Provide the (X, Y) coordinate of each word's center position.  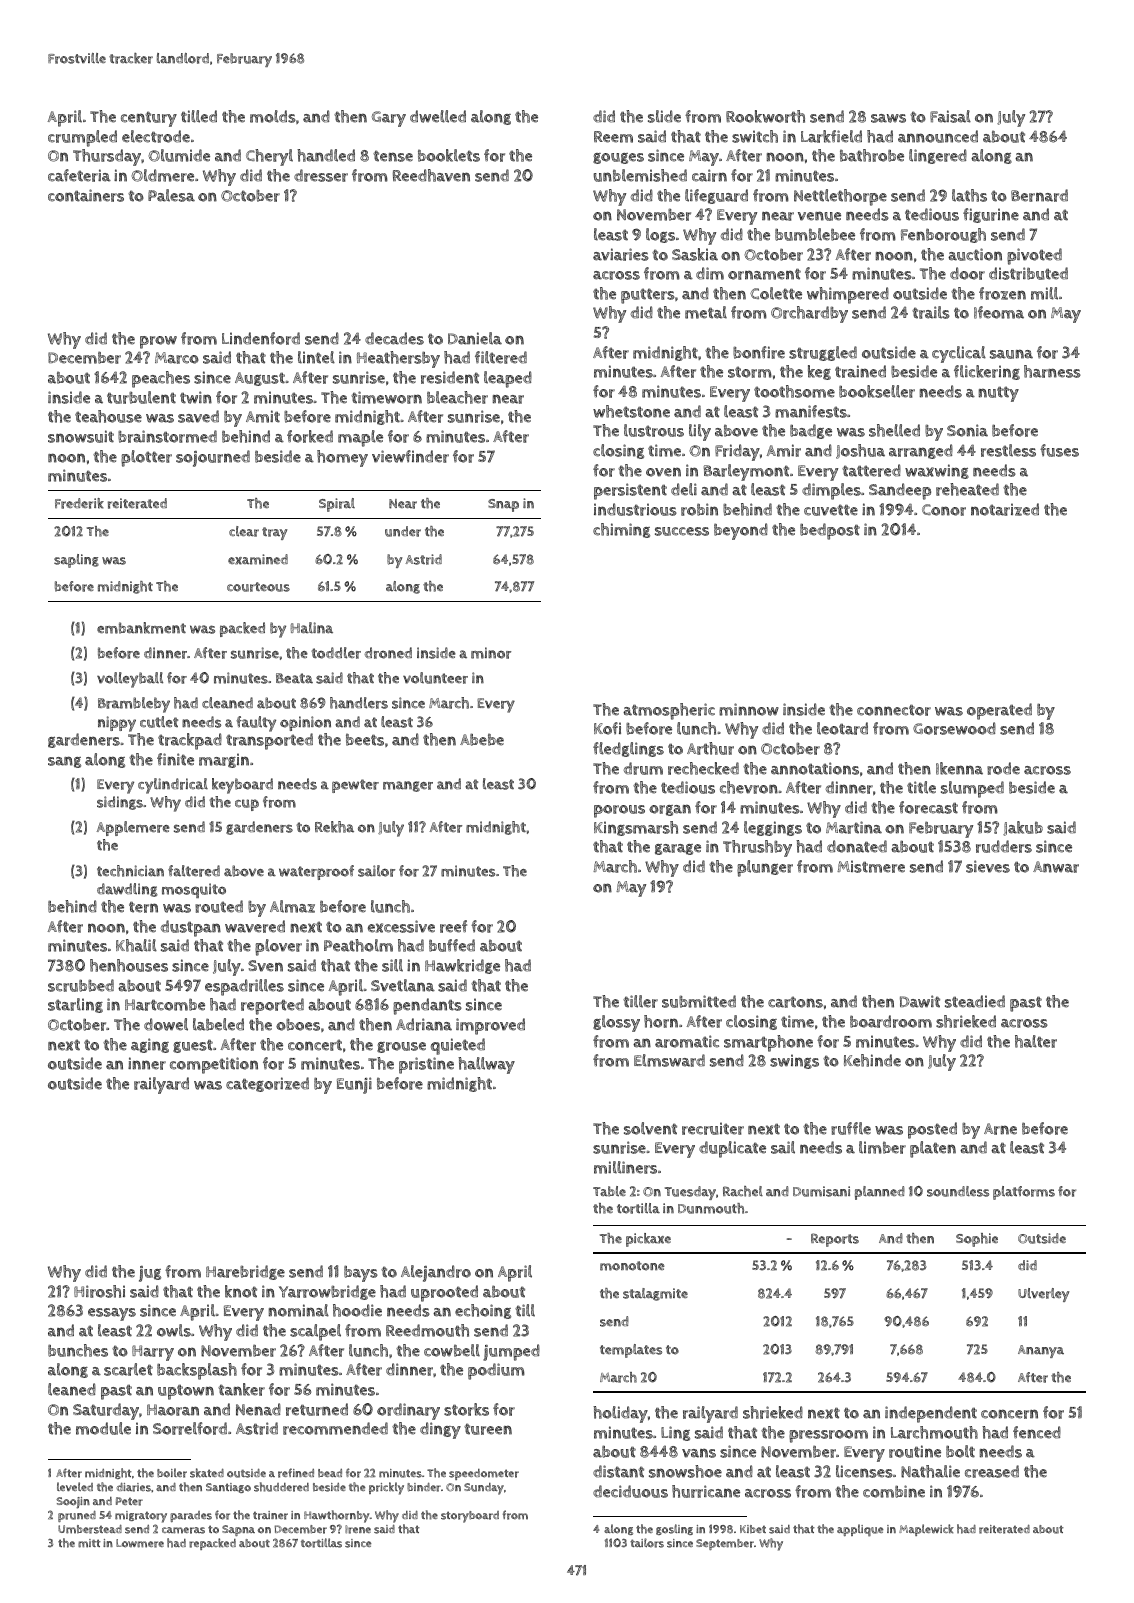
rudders (1004, 846)
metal (706, 312)
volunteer (435, 678)
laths (969, 195)
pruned (77, 1516)
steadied (975, 1001)
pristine (426, 1065)
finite (175, 759)
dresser (321, 175)
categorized (267, 1084)
